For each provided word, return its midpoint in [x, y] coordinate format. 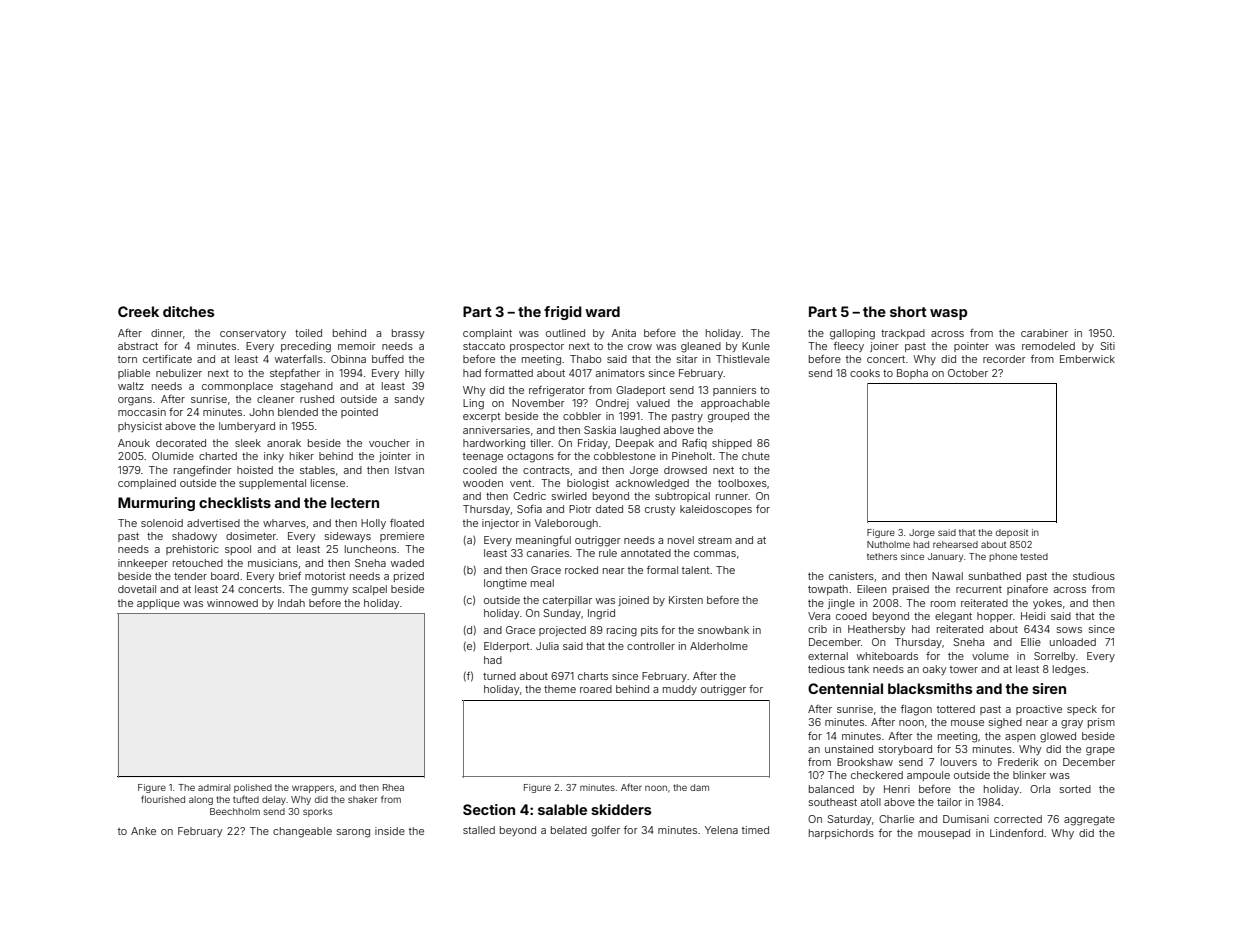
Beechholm [235, 811]
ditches [189, 311]
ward [602, 311]
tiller [541, 443]
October [968, 373]
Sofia [529, 509]
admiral [214, 787]
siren [1049, 688]
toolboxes [742, 483]
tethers [882, 556]
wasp [948, 314]
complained [147, 484]
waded [407, 563]
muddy [680, 690]
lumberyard [247, 427]
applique [158, 604]
